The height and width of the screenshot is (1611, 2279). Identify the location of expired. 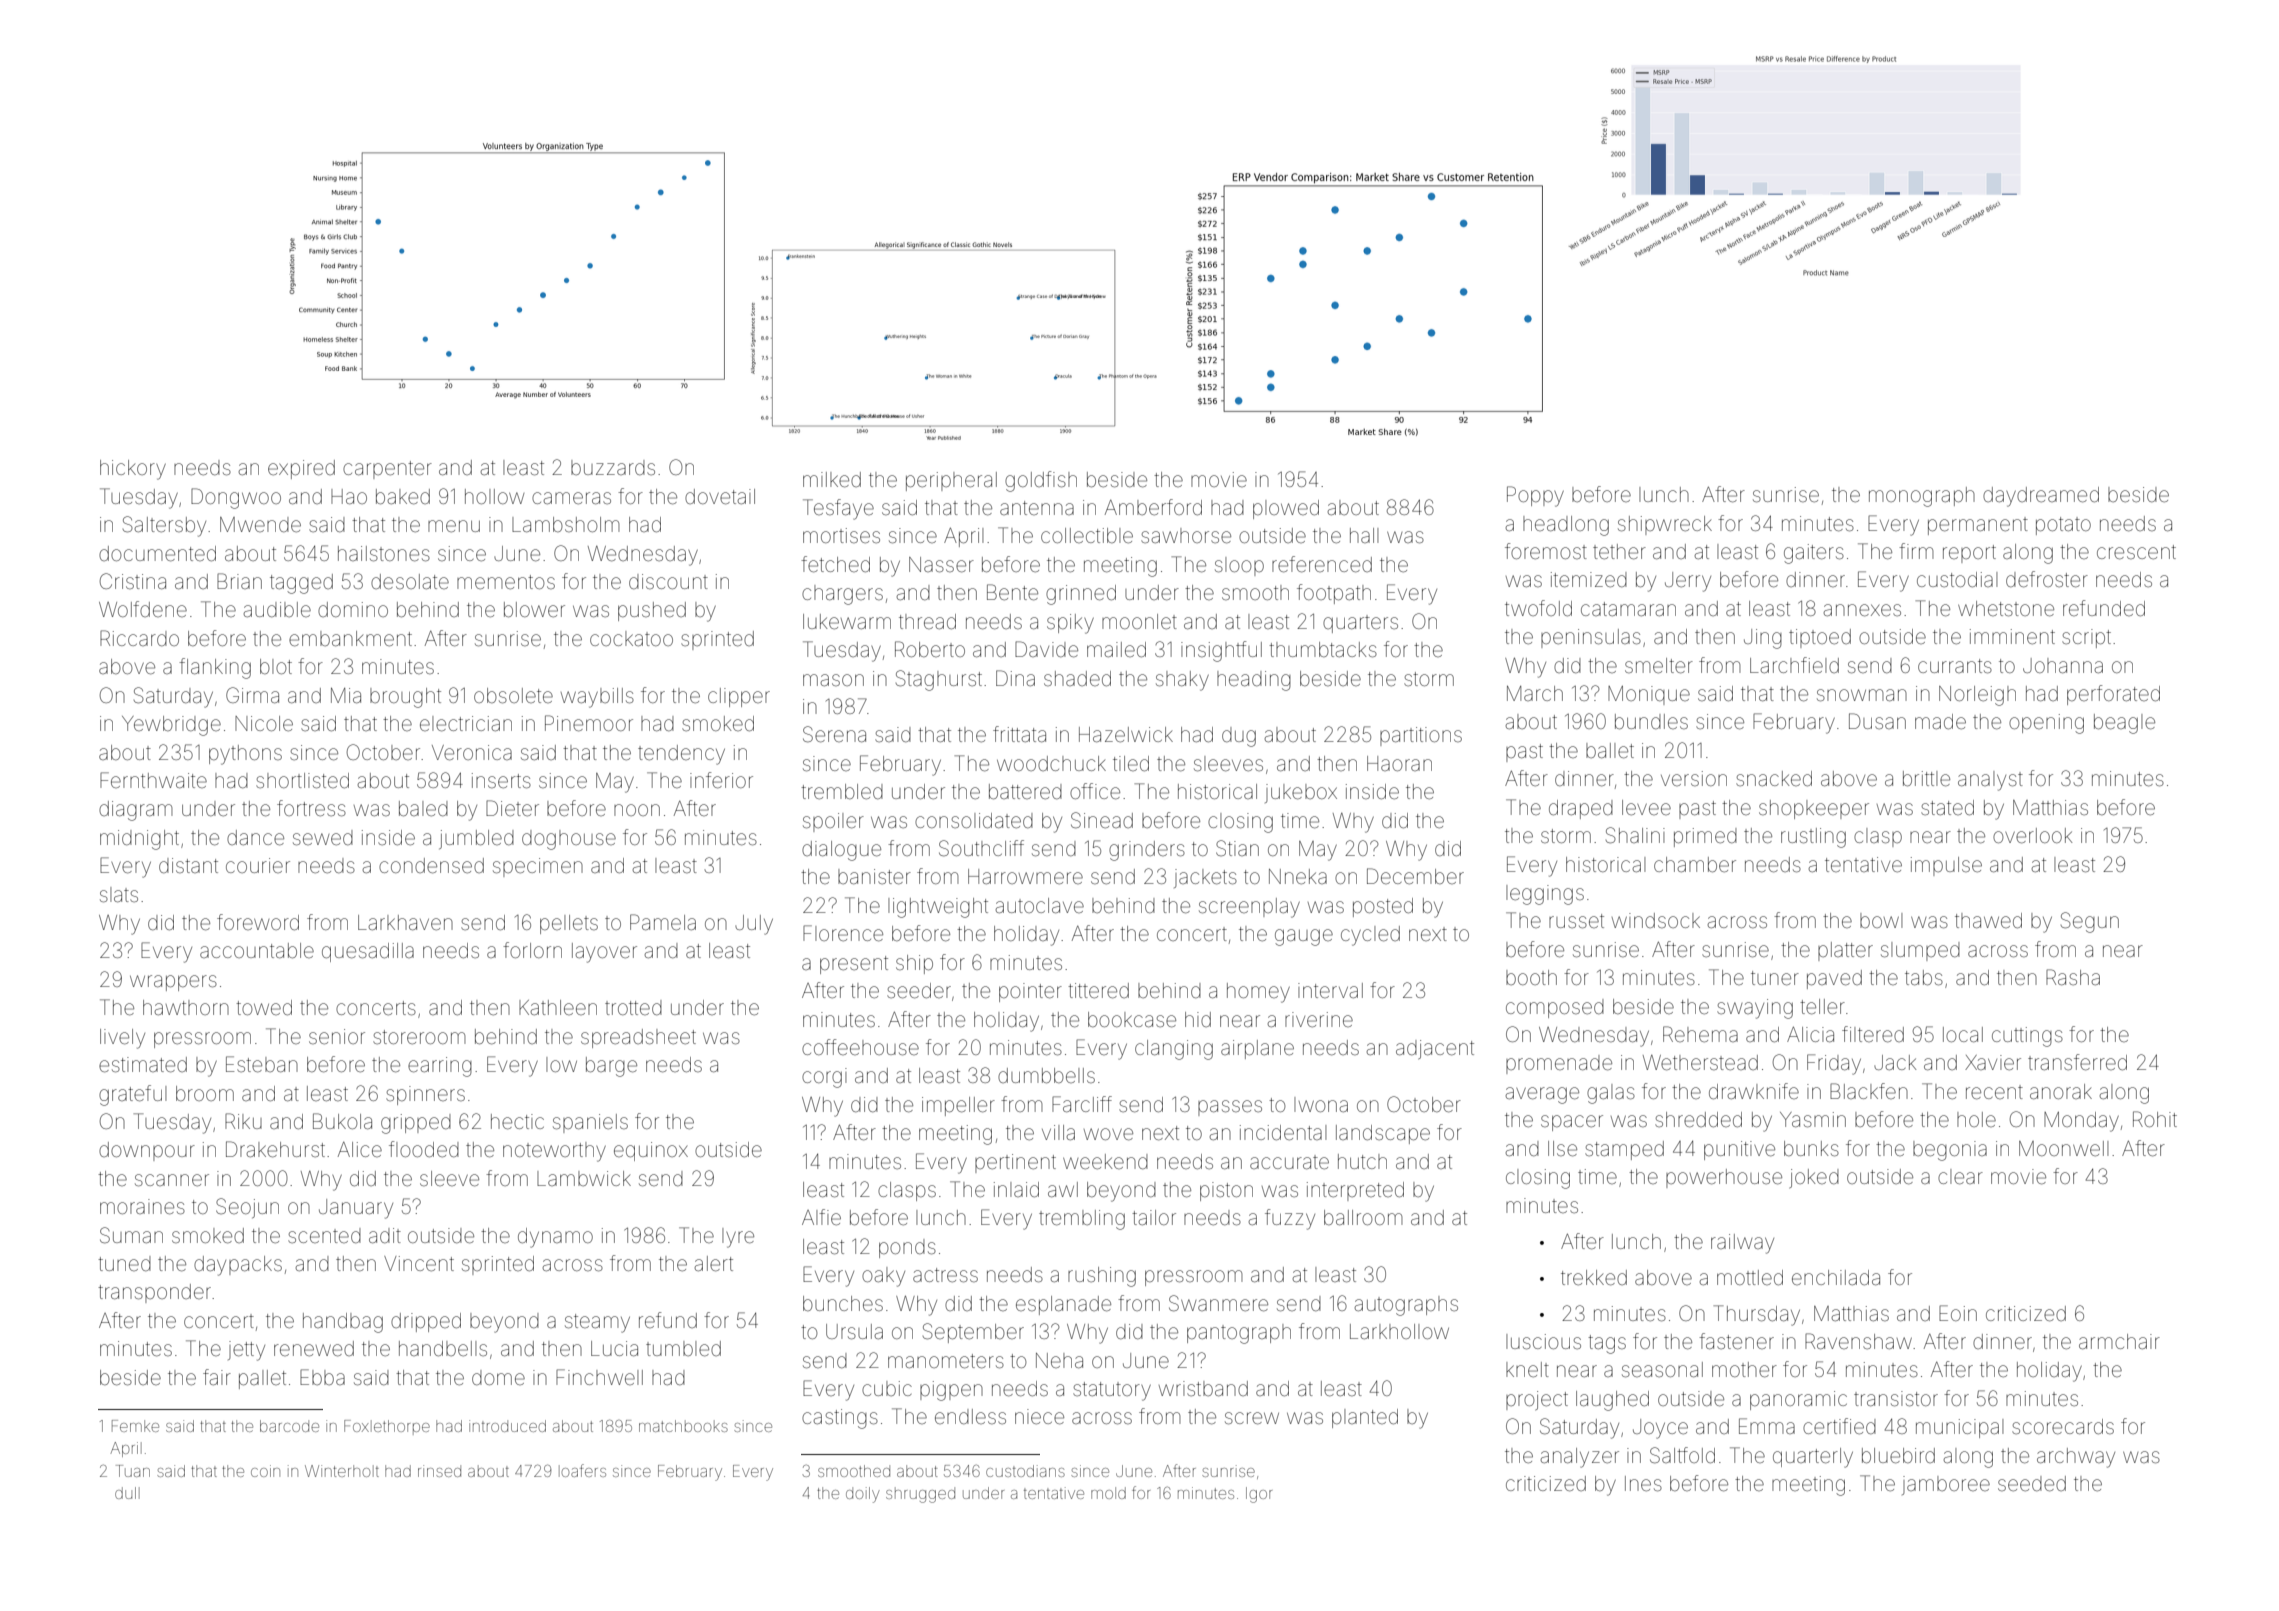
(301, 469).
